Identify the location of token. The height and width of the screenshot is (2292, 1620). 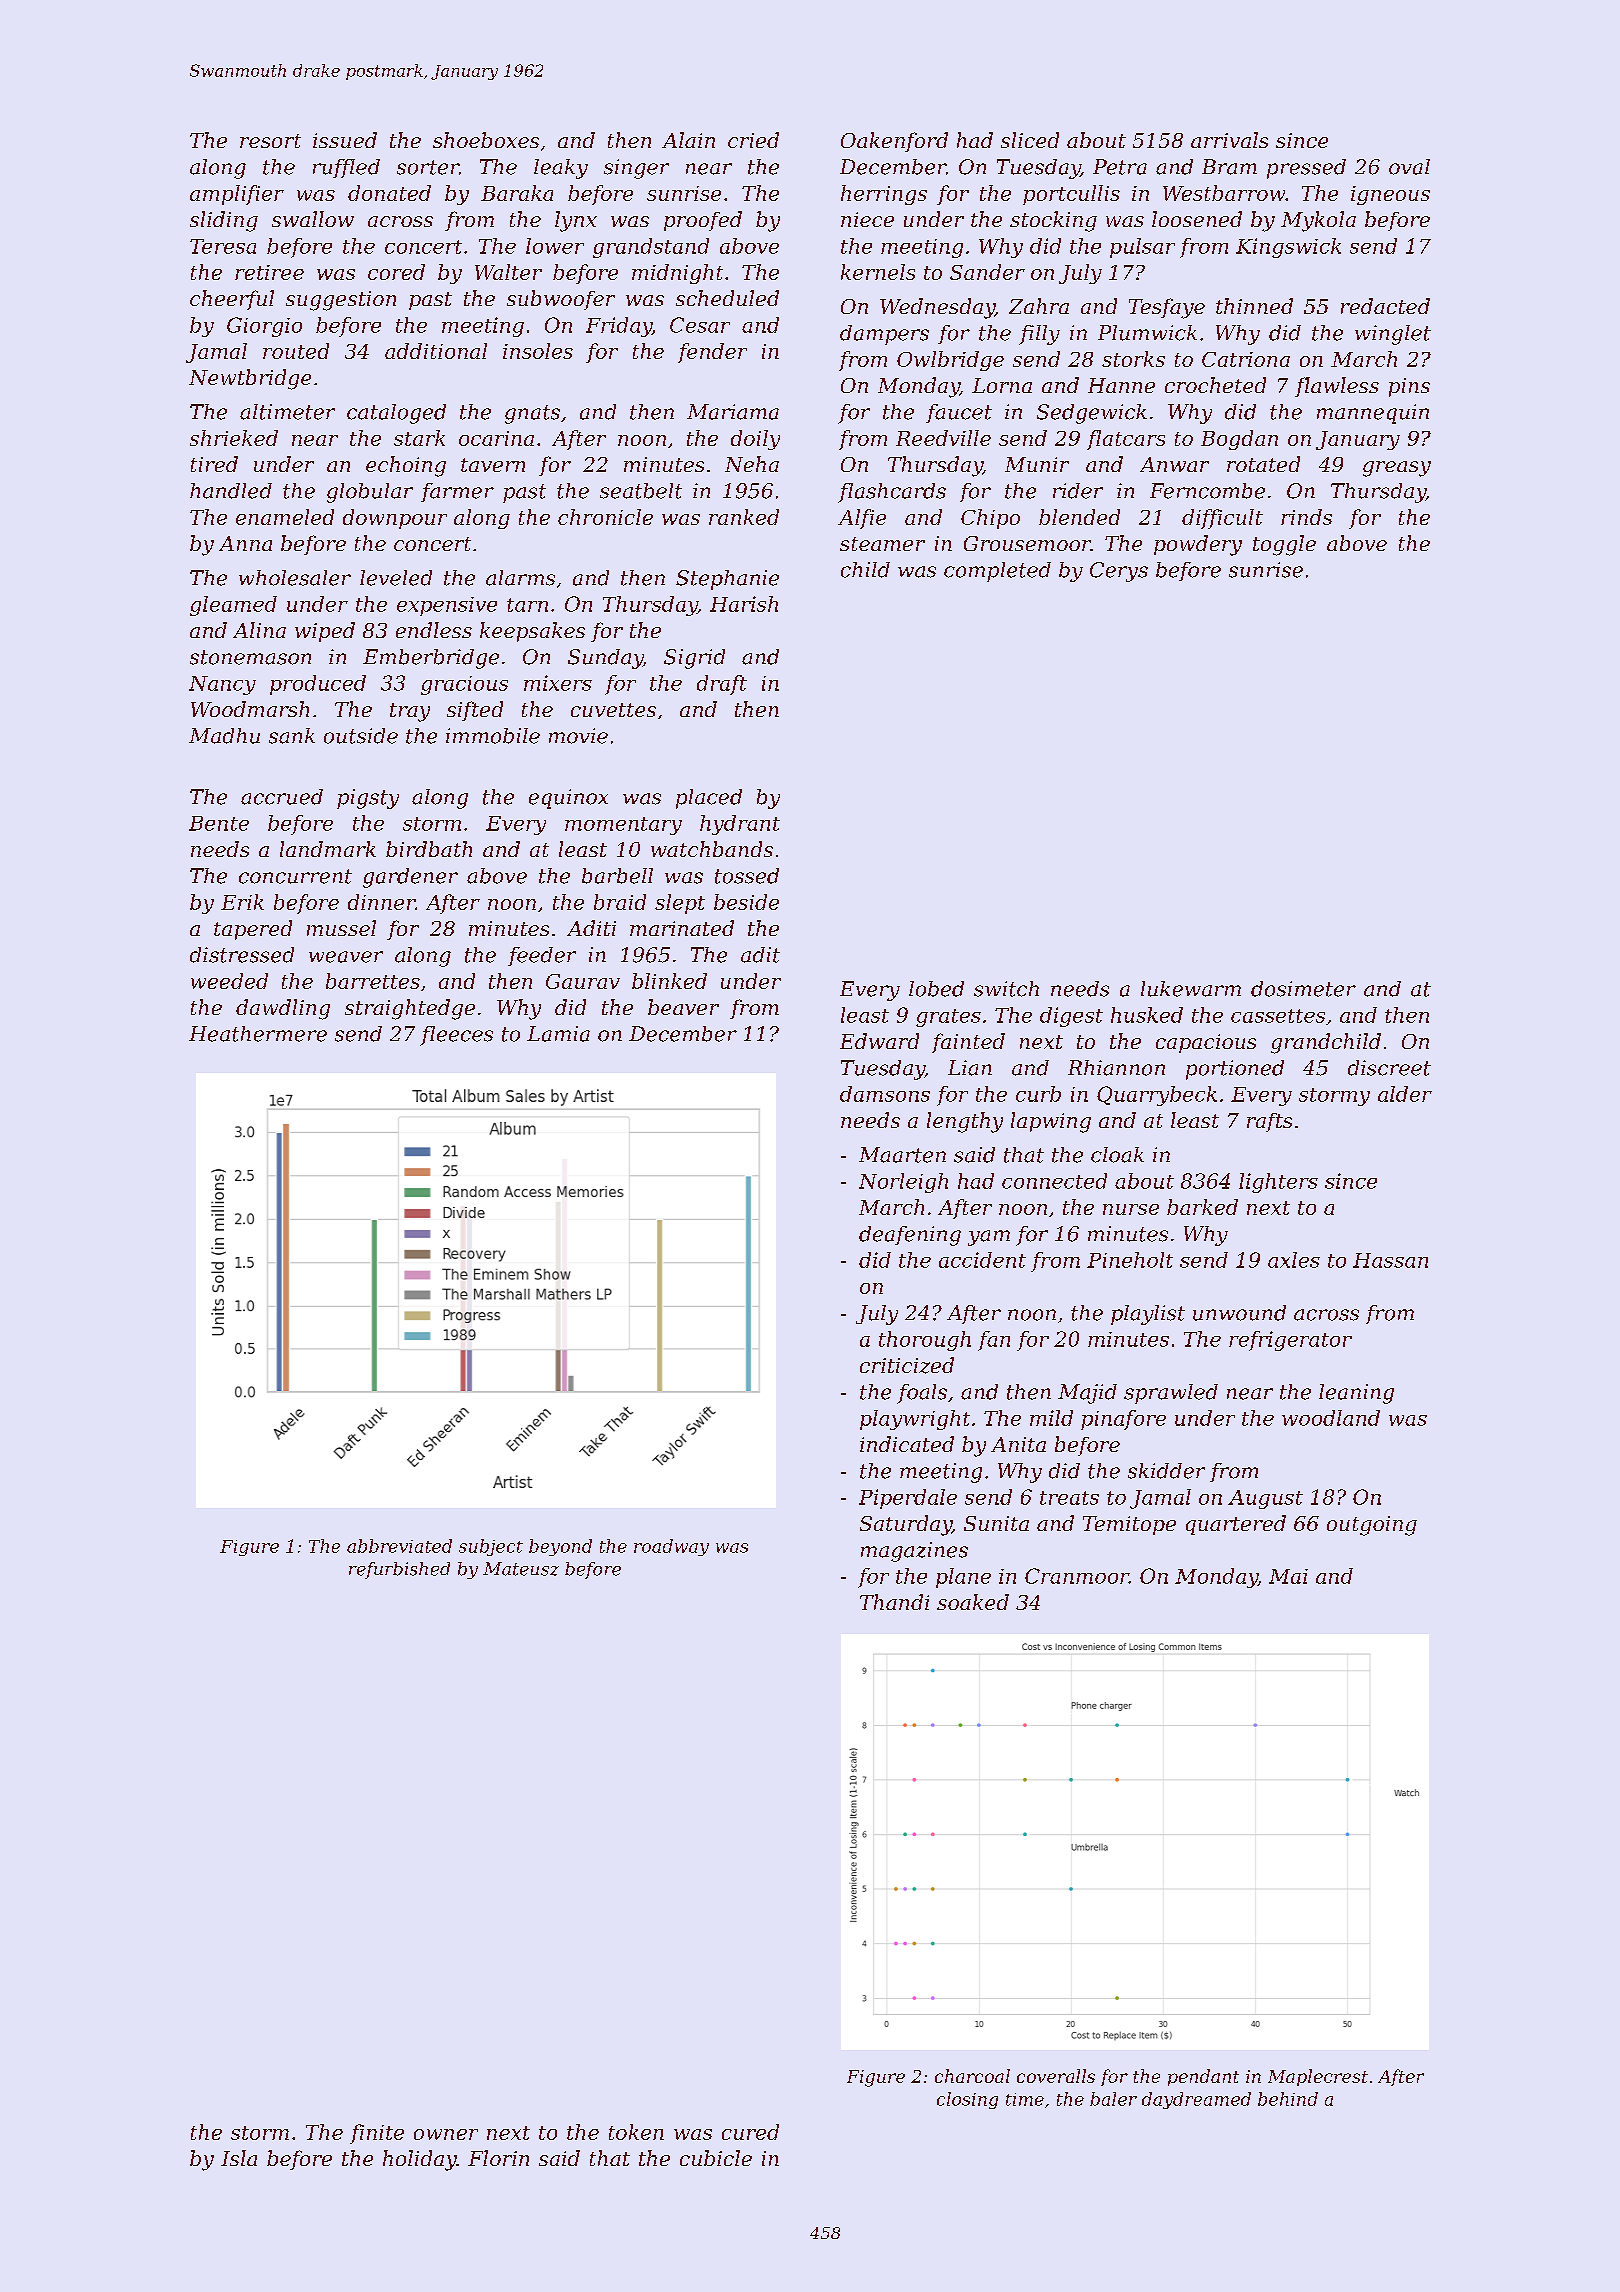
(636, 2132).
